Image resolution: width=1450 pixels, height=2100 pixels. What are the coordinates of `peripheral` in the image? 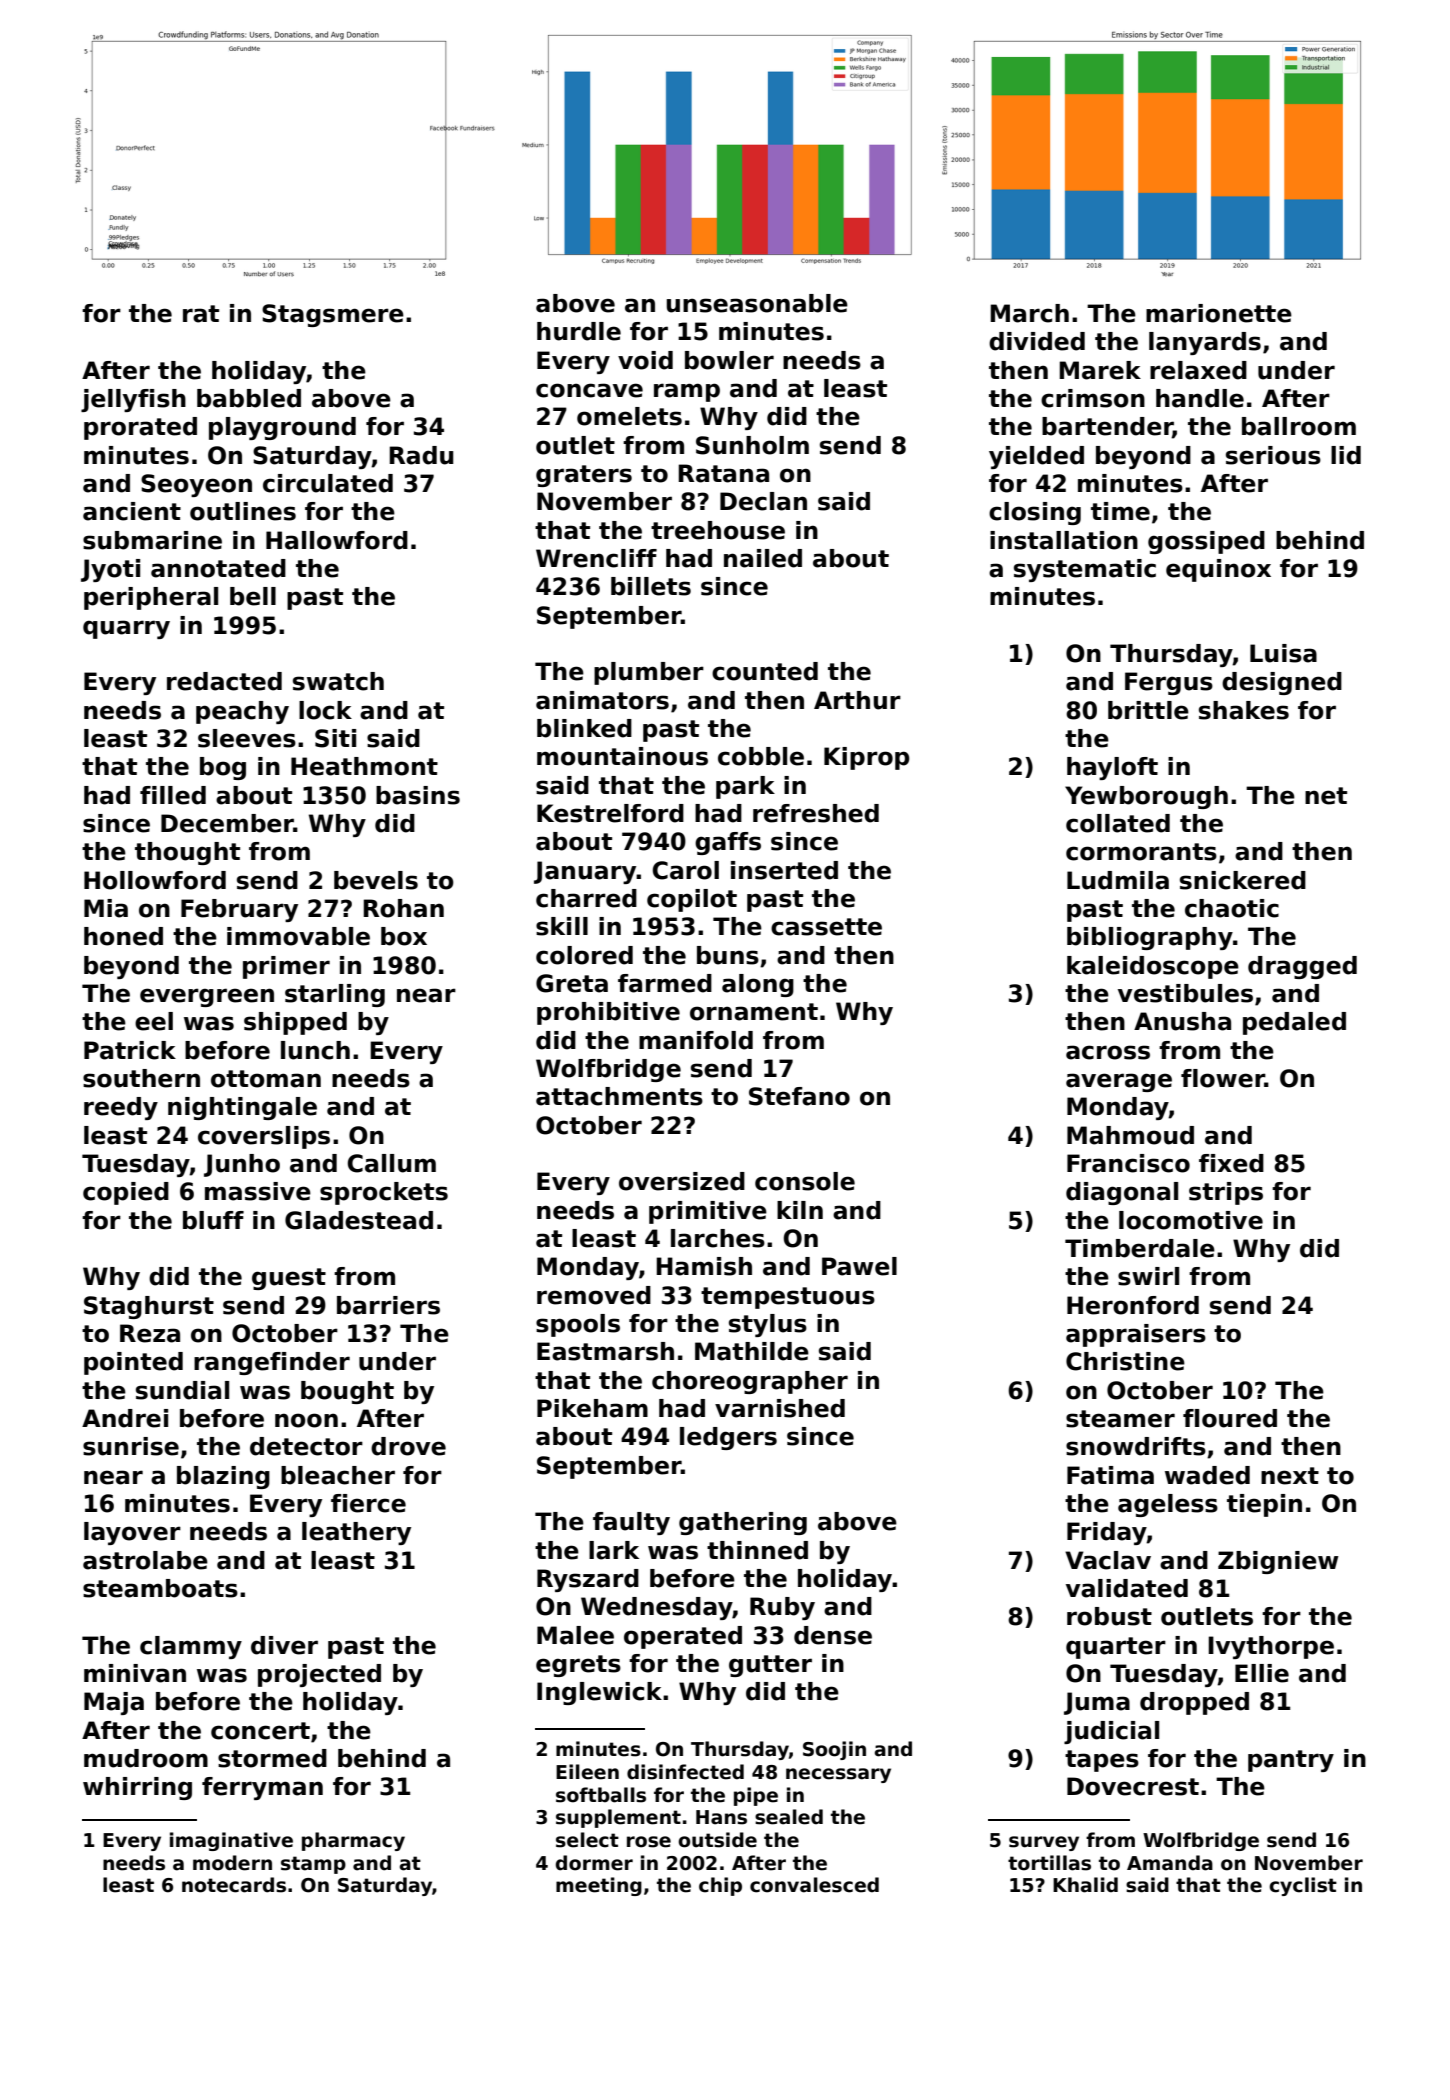 It's located at (151, 598).
